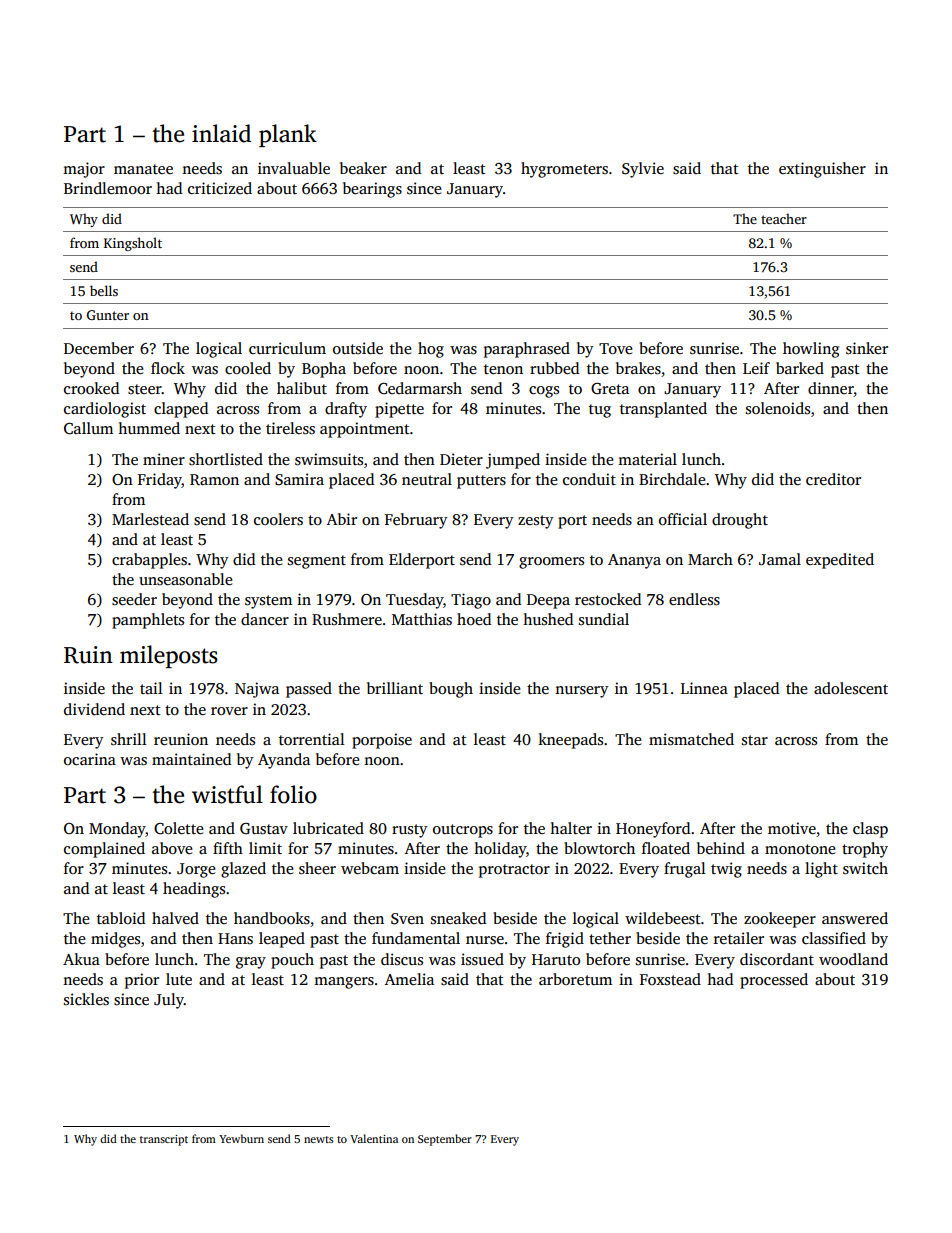 This document has height=1233, width=952. Describe the element at coordinates (445, 1140) in the document. I see `September` at that location.
